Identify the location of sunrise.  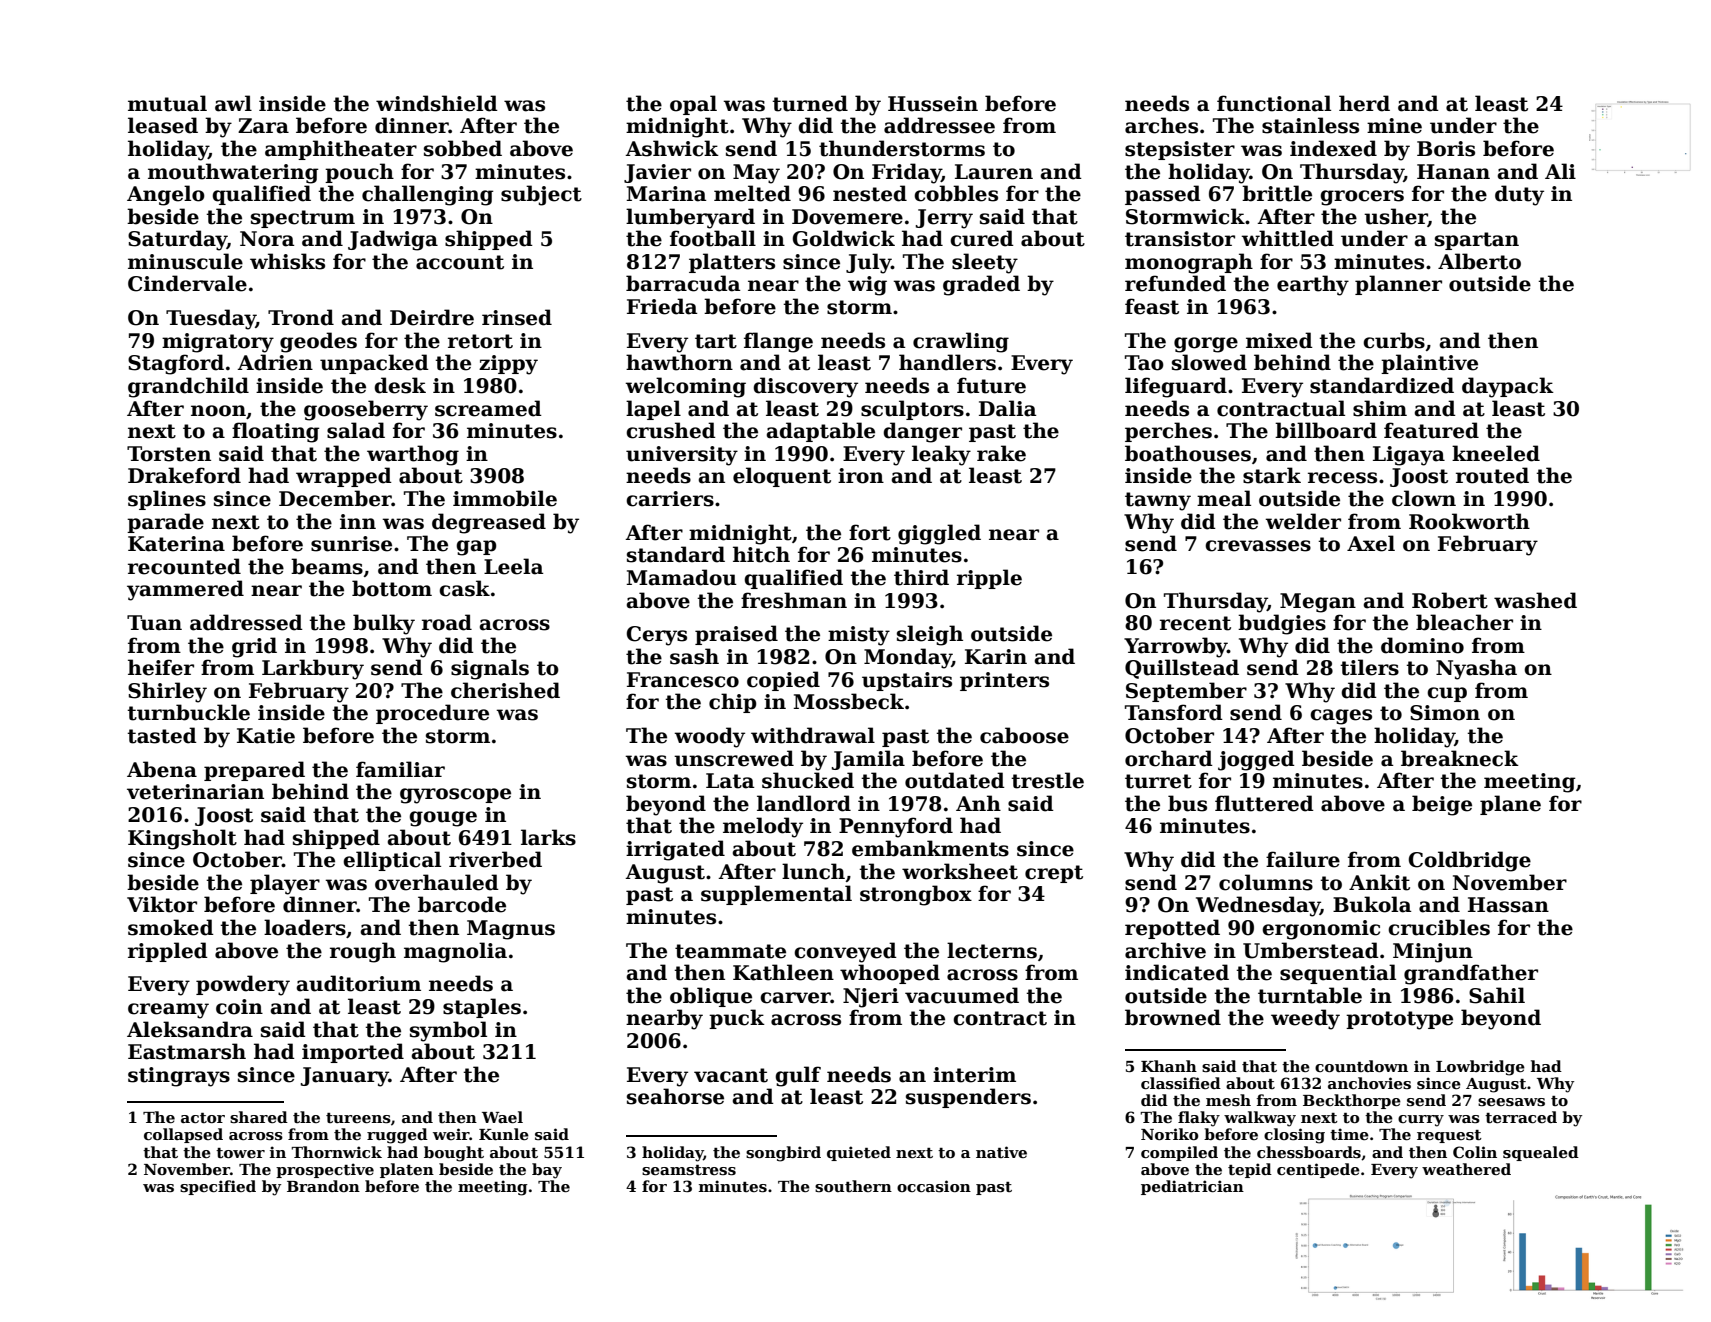
(351, 544).
